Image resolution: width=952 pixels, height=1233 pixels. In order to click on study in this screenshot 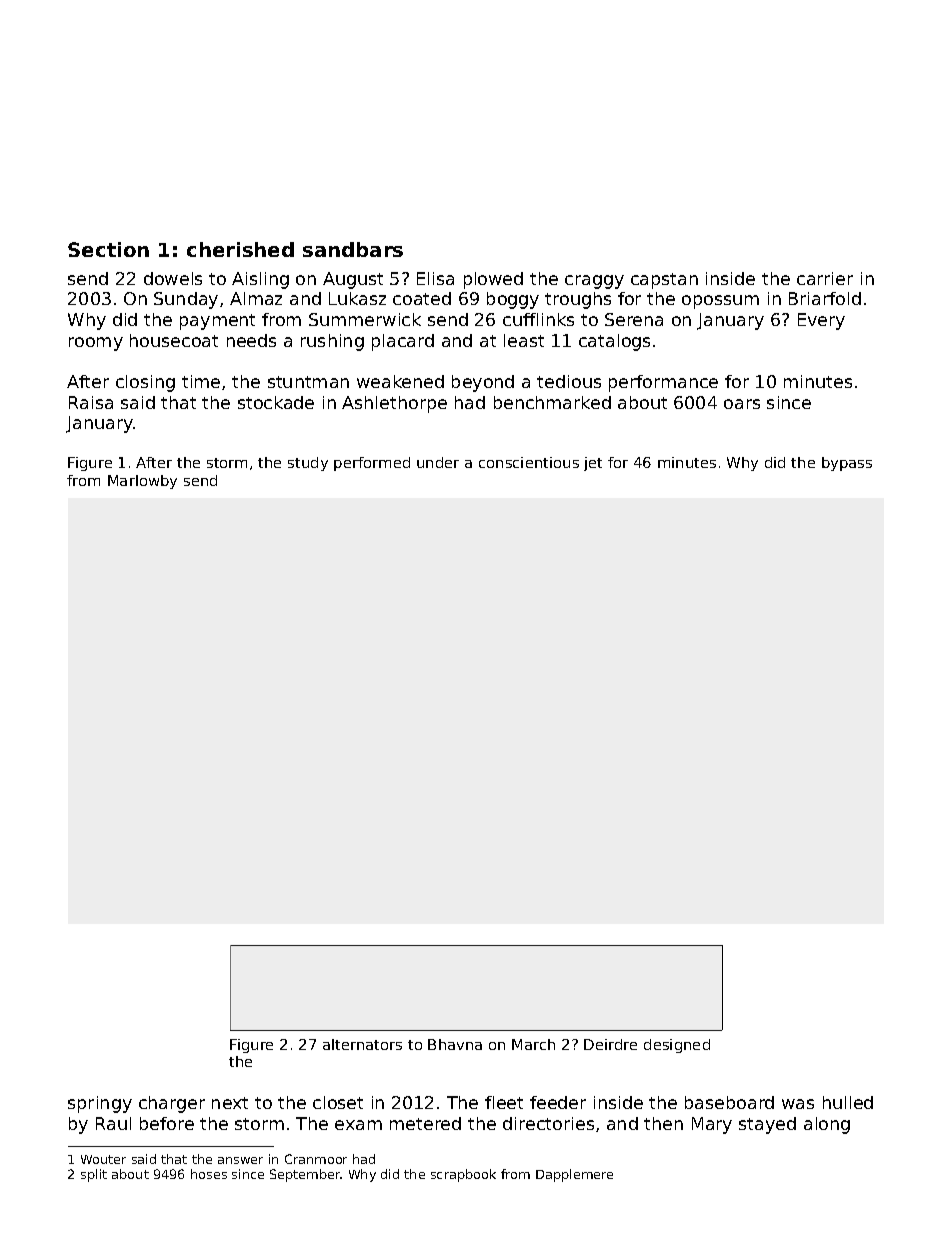, I will do `click(308, 464)`.
